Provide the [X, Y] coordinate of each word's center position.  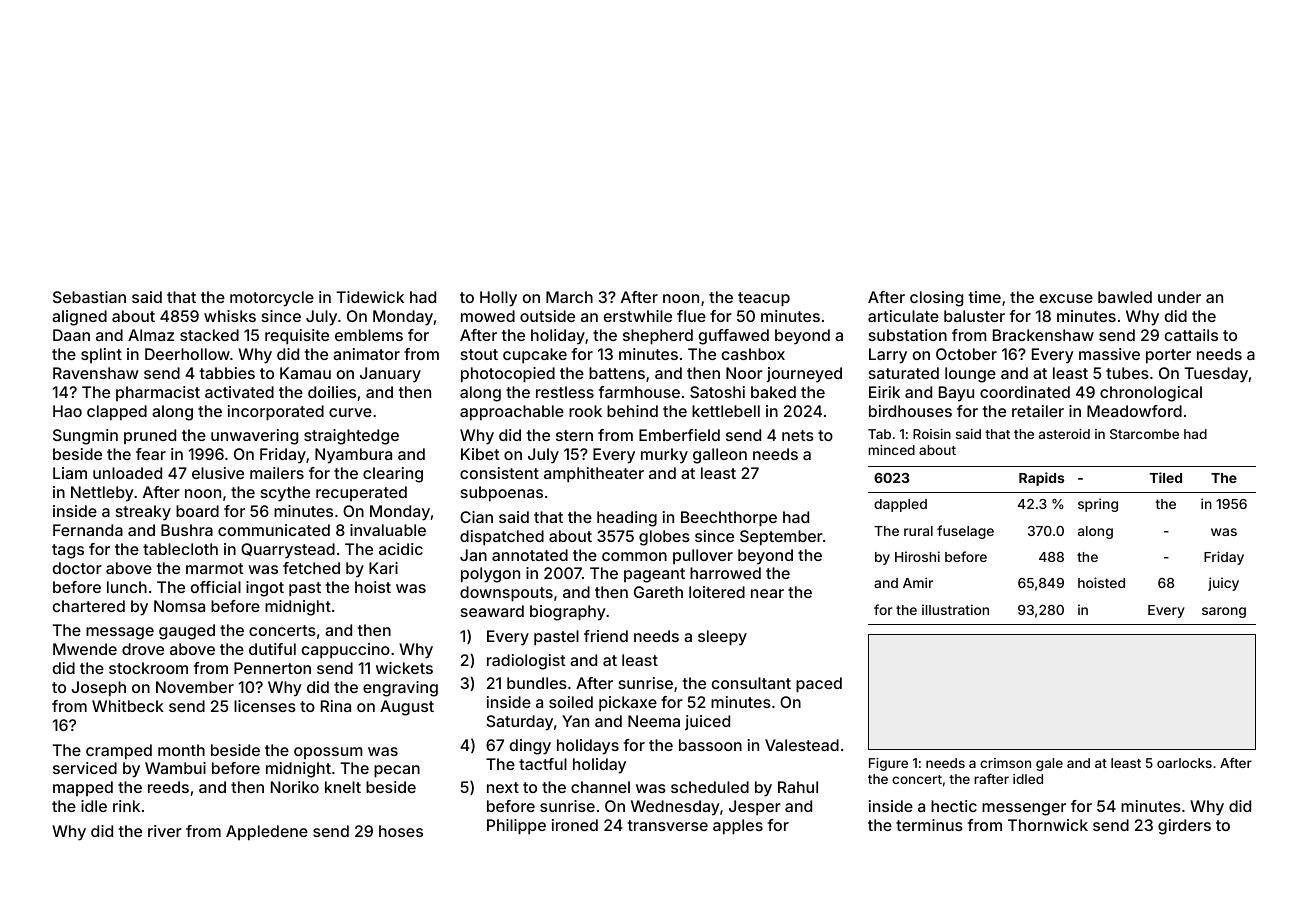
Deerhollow [187, 354]
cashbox [753, 354]
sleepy [722, 638]
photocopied [508, 375]
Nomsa [179, 606]
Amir [918, 582]
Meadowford [1134, 411]
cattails [1191, 335]
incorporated [276, 413]
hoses [401, 831]
